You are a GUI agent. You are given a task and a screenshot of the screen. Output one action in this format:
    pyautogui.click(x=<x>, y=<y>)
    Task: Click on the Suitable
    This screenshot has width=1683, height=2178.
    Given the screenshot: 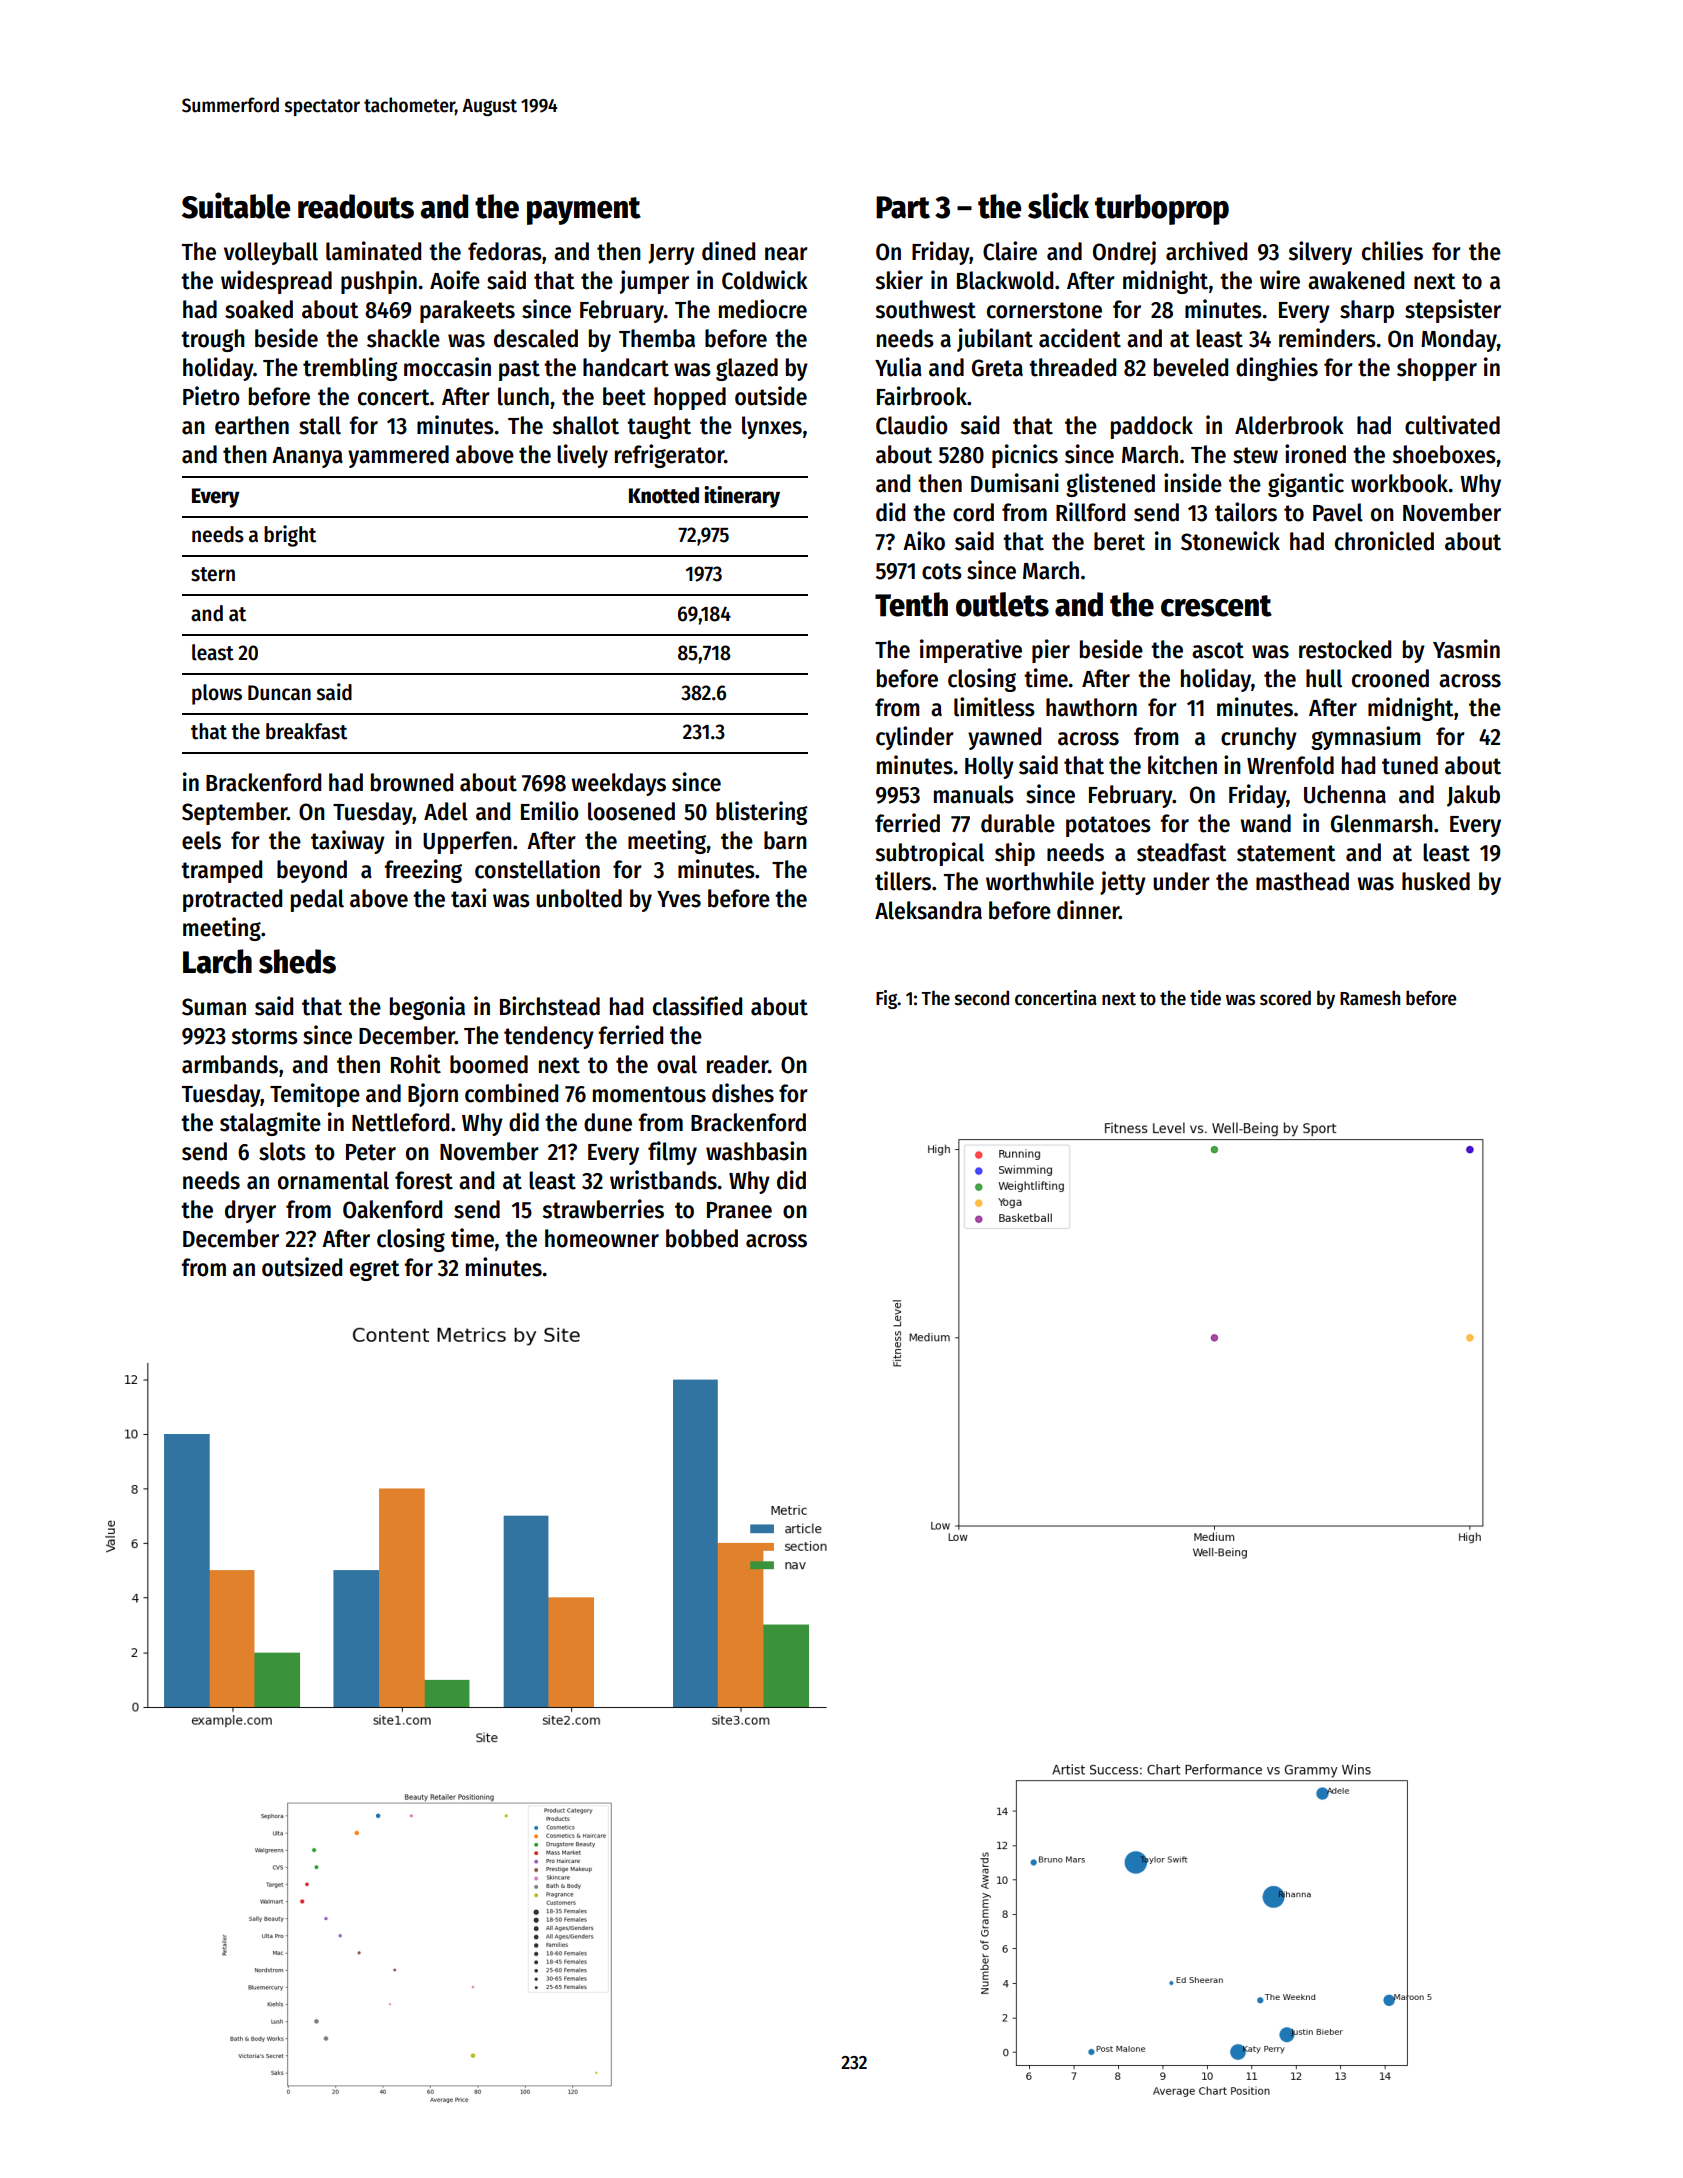 What is the action you would take?
    pyautogui.click(x=236, y=205)
